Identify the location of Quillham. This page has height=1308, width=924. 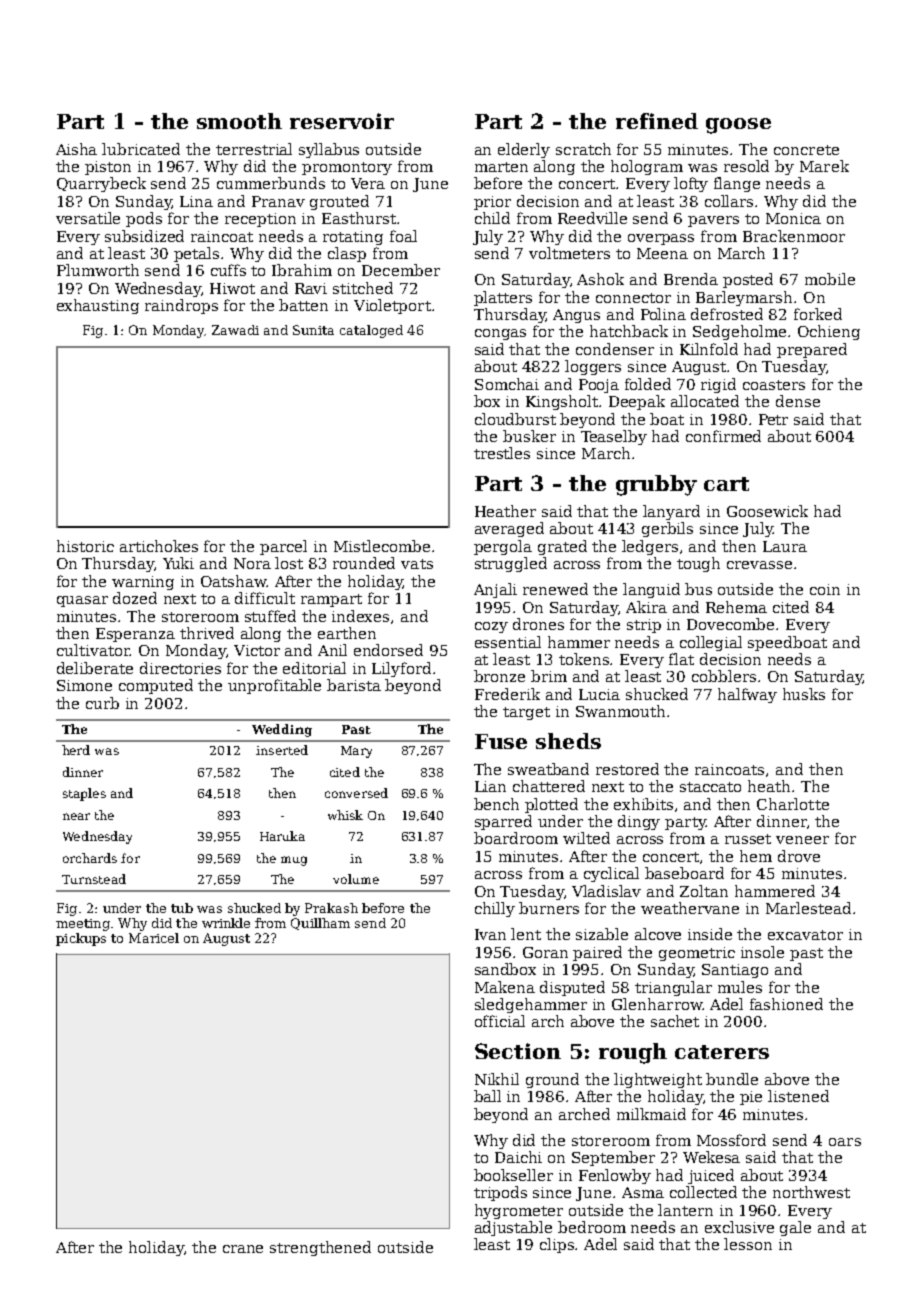
(320, 924).
